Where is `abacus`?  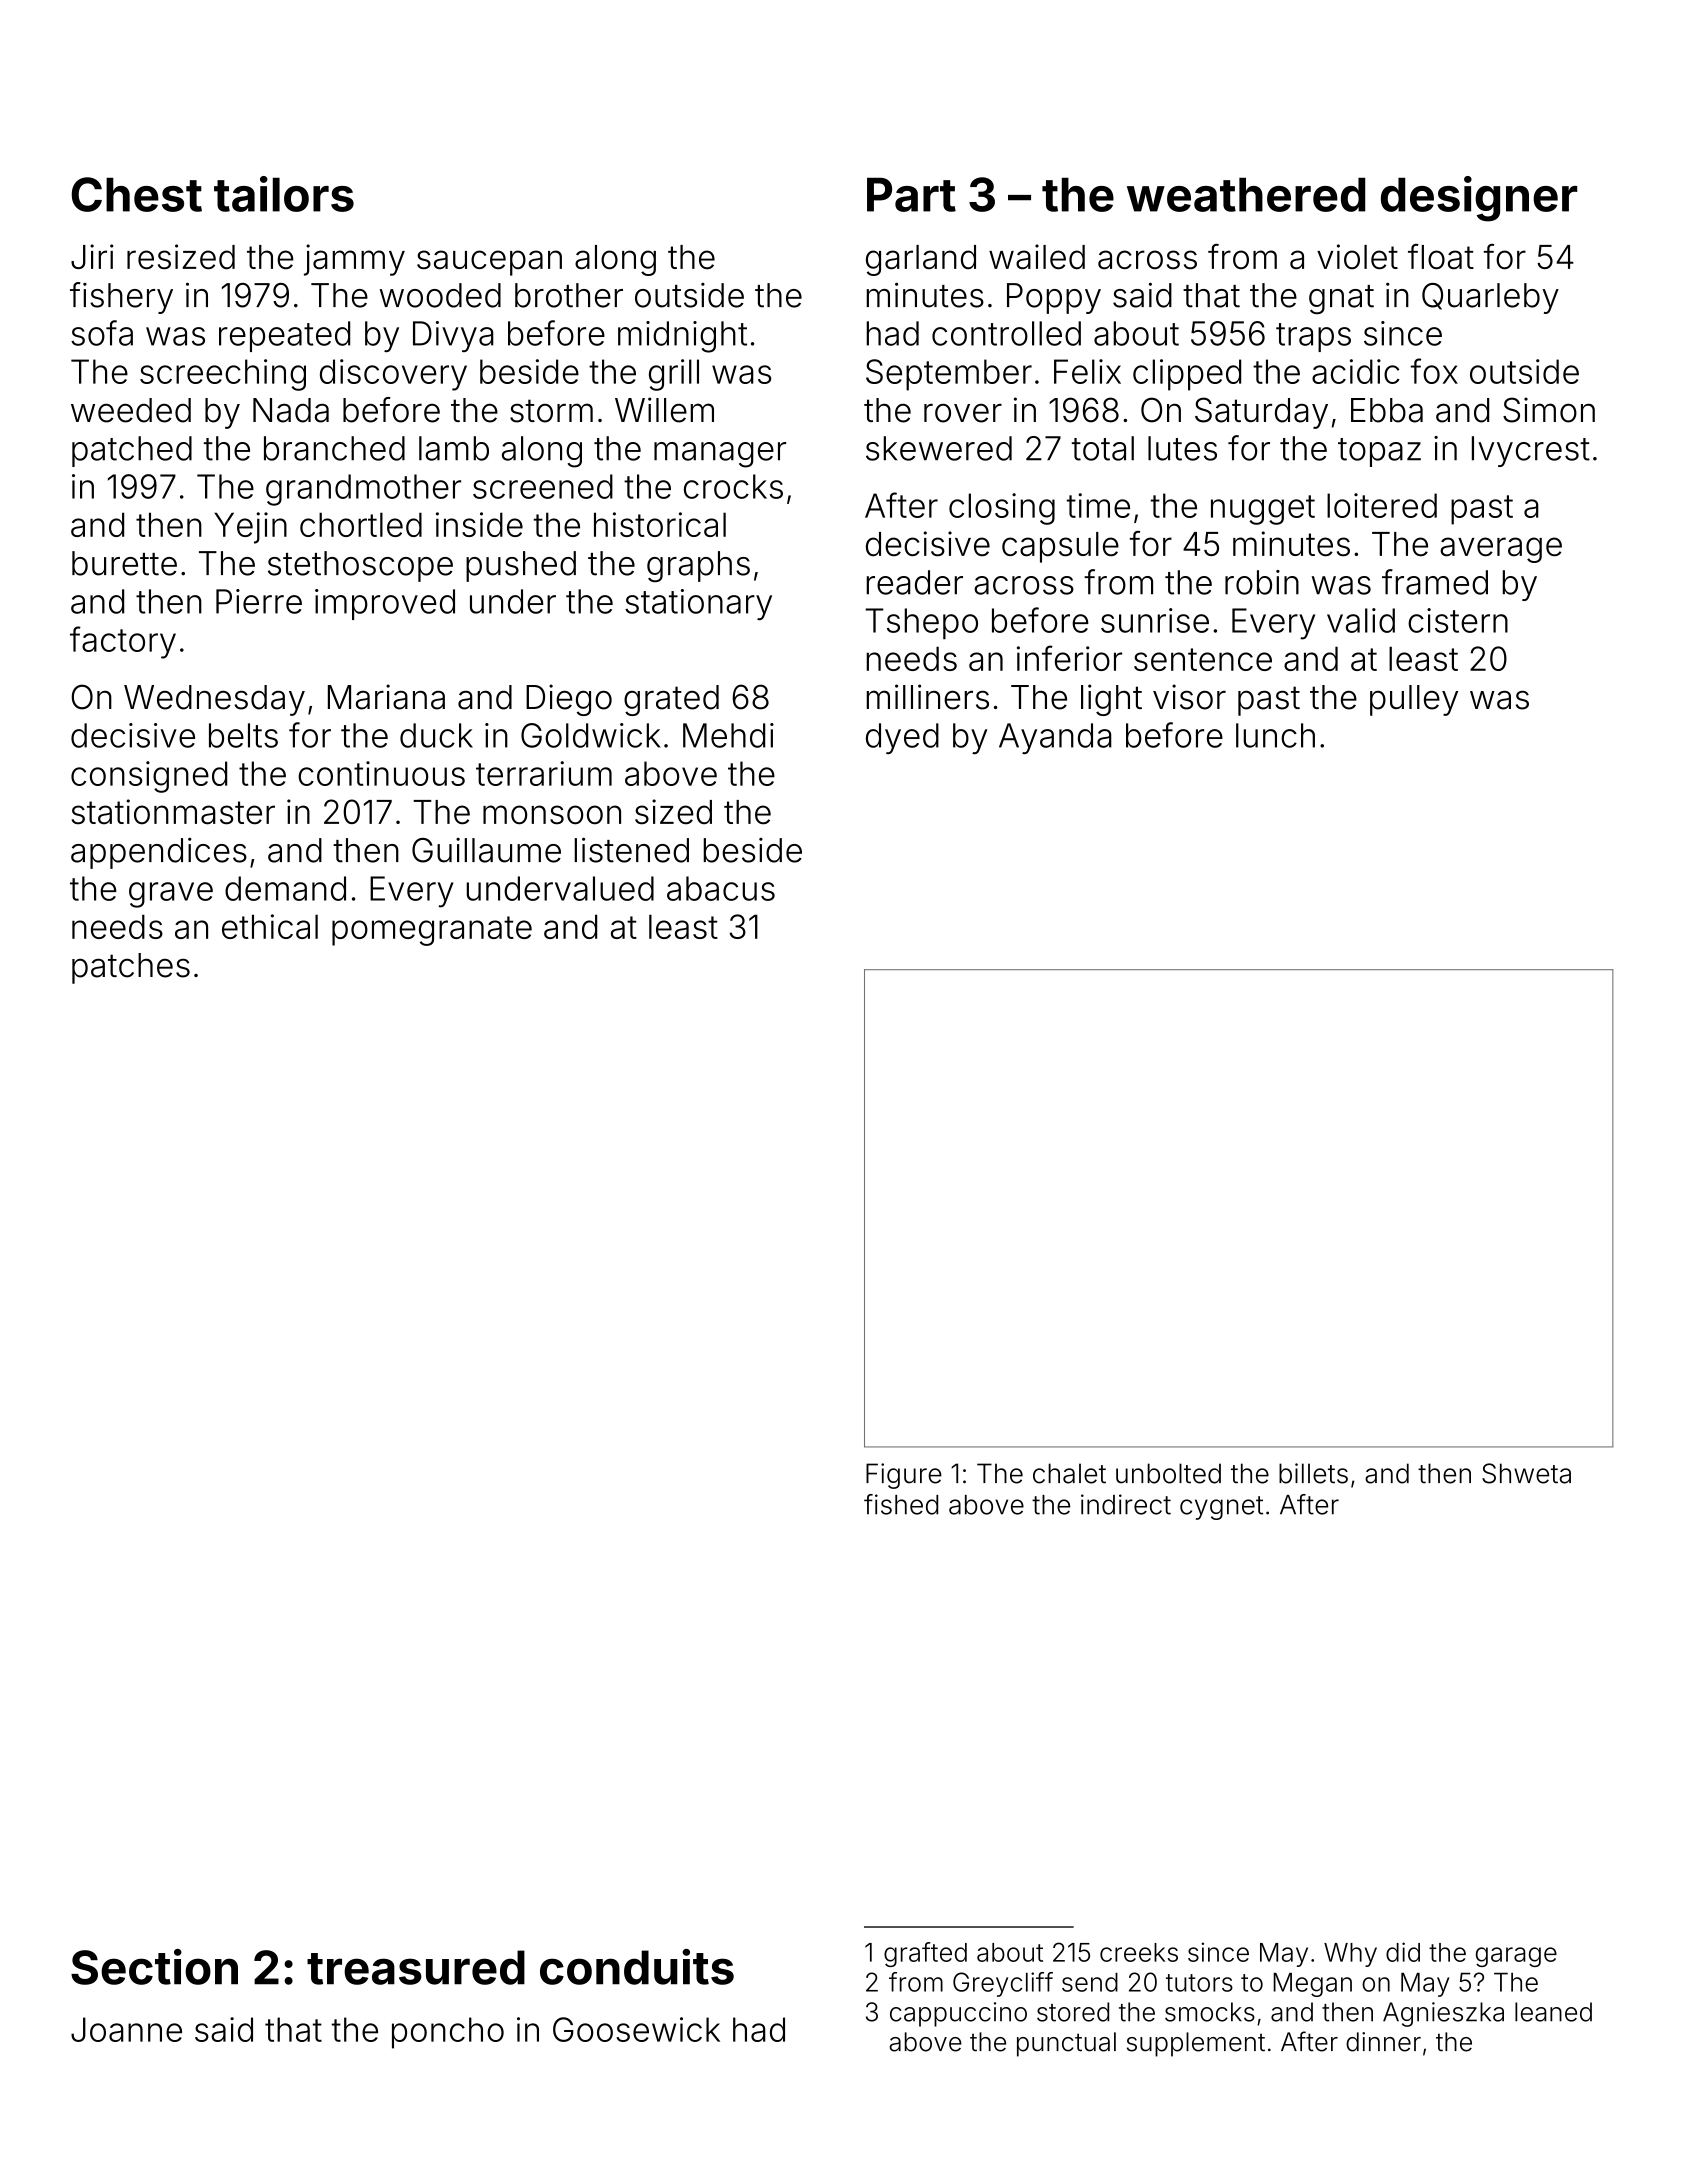
abacus is located at coordinates (721, 888).
